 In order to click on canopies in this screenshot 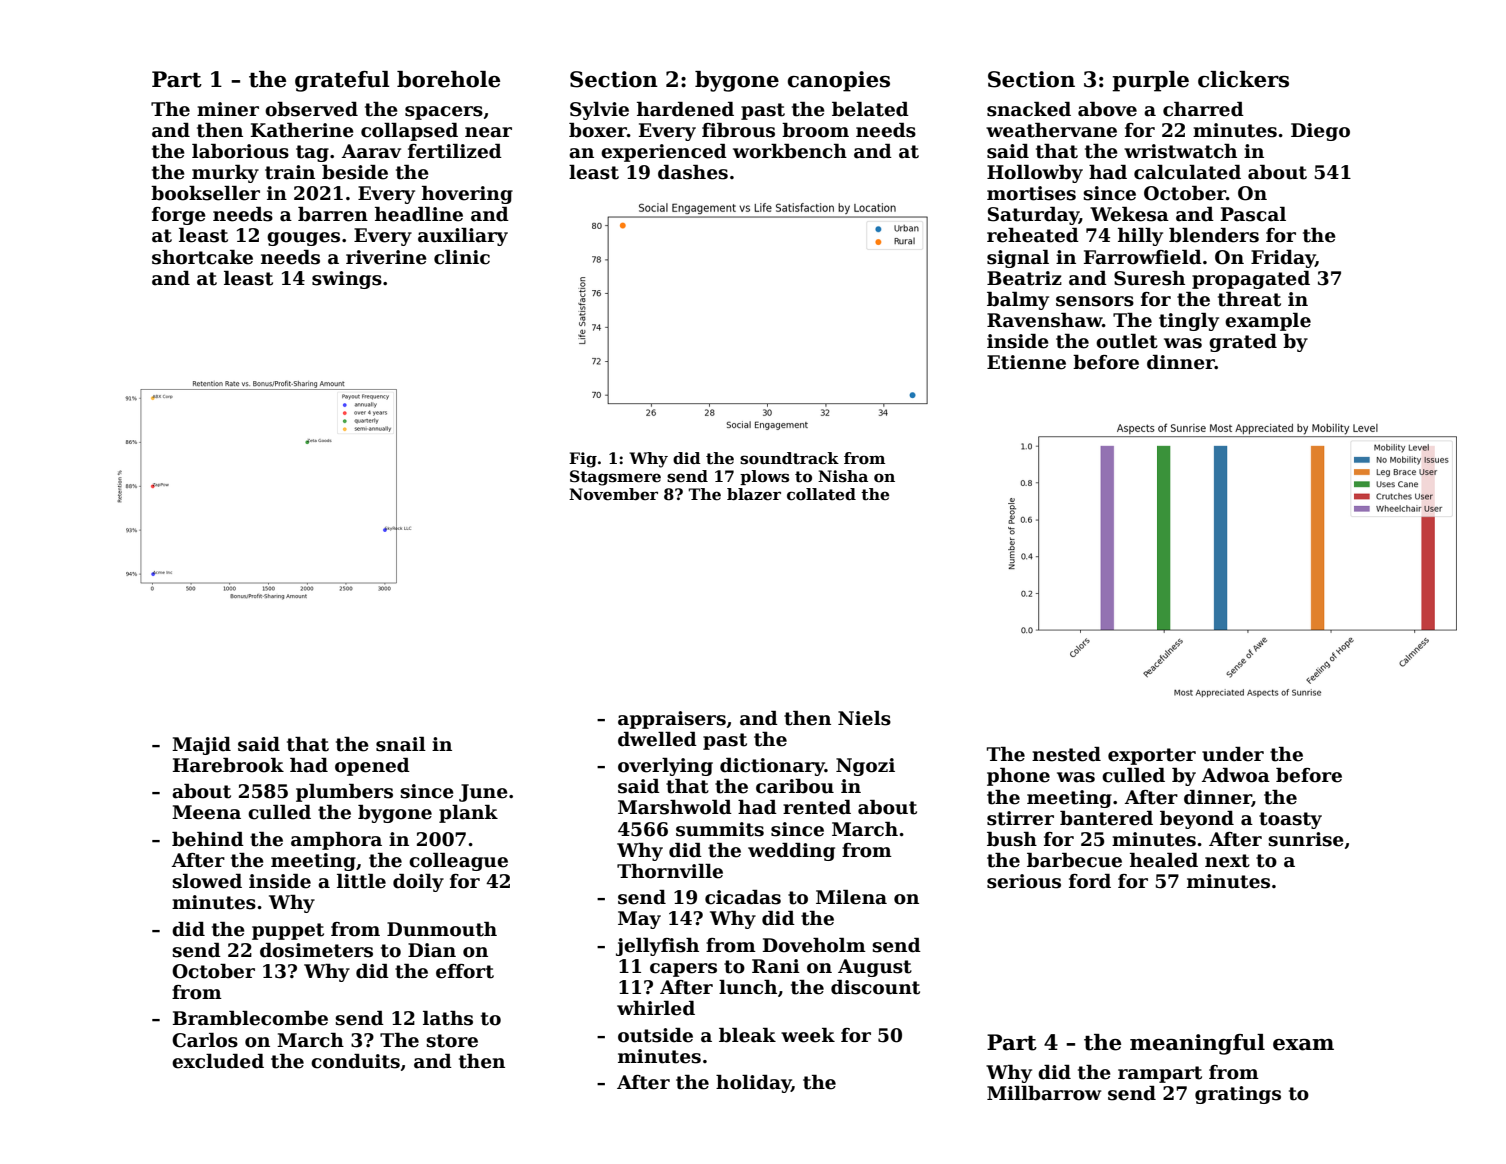, I will do `click(839, 81)`.
